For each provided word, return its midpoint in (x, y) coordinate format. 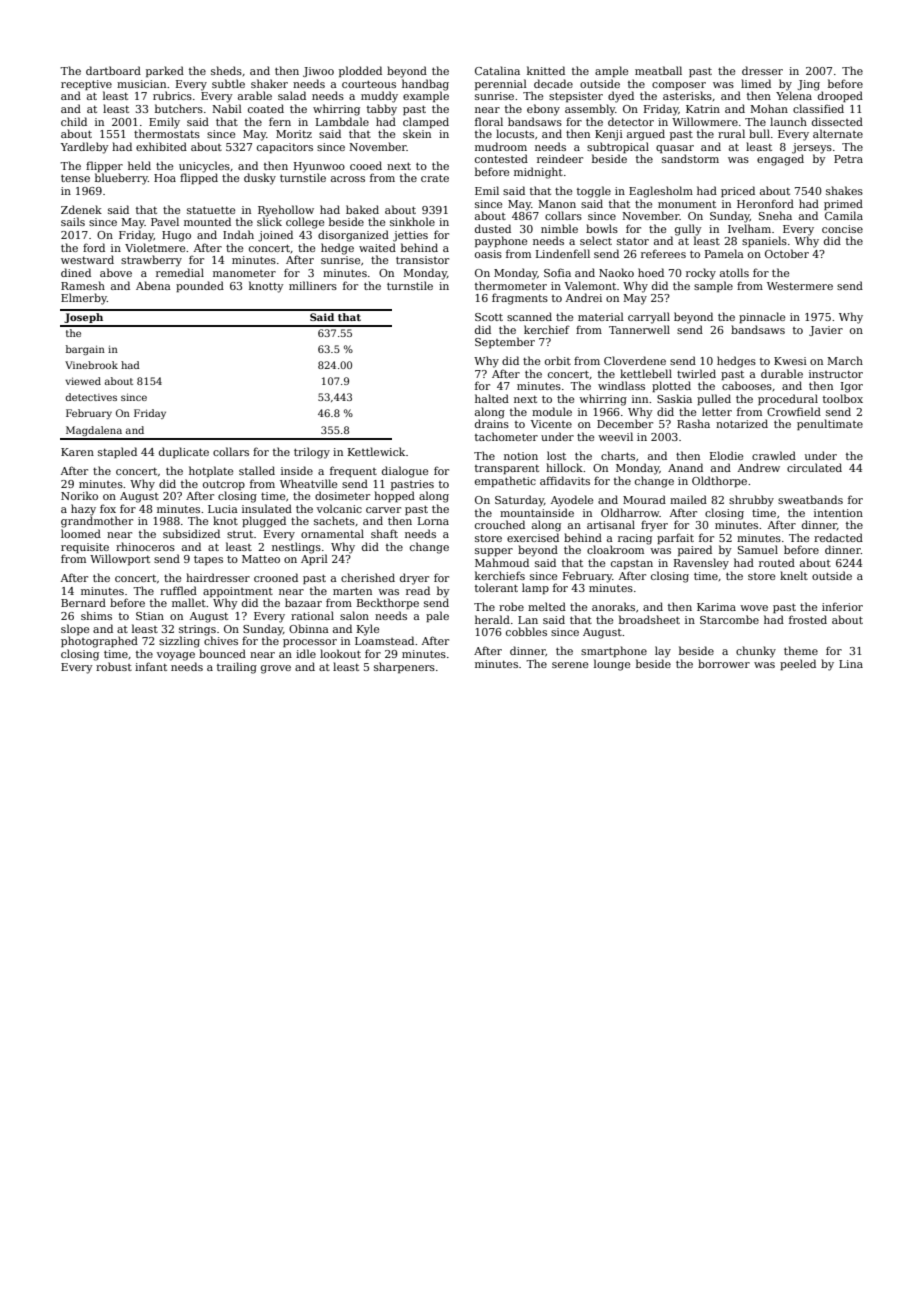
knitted (546, 70)
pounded (200, 286)
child (74, 121)
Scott (489, 317)
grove (276, 669)
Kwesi (790, 361)
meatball (658, 70)
